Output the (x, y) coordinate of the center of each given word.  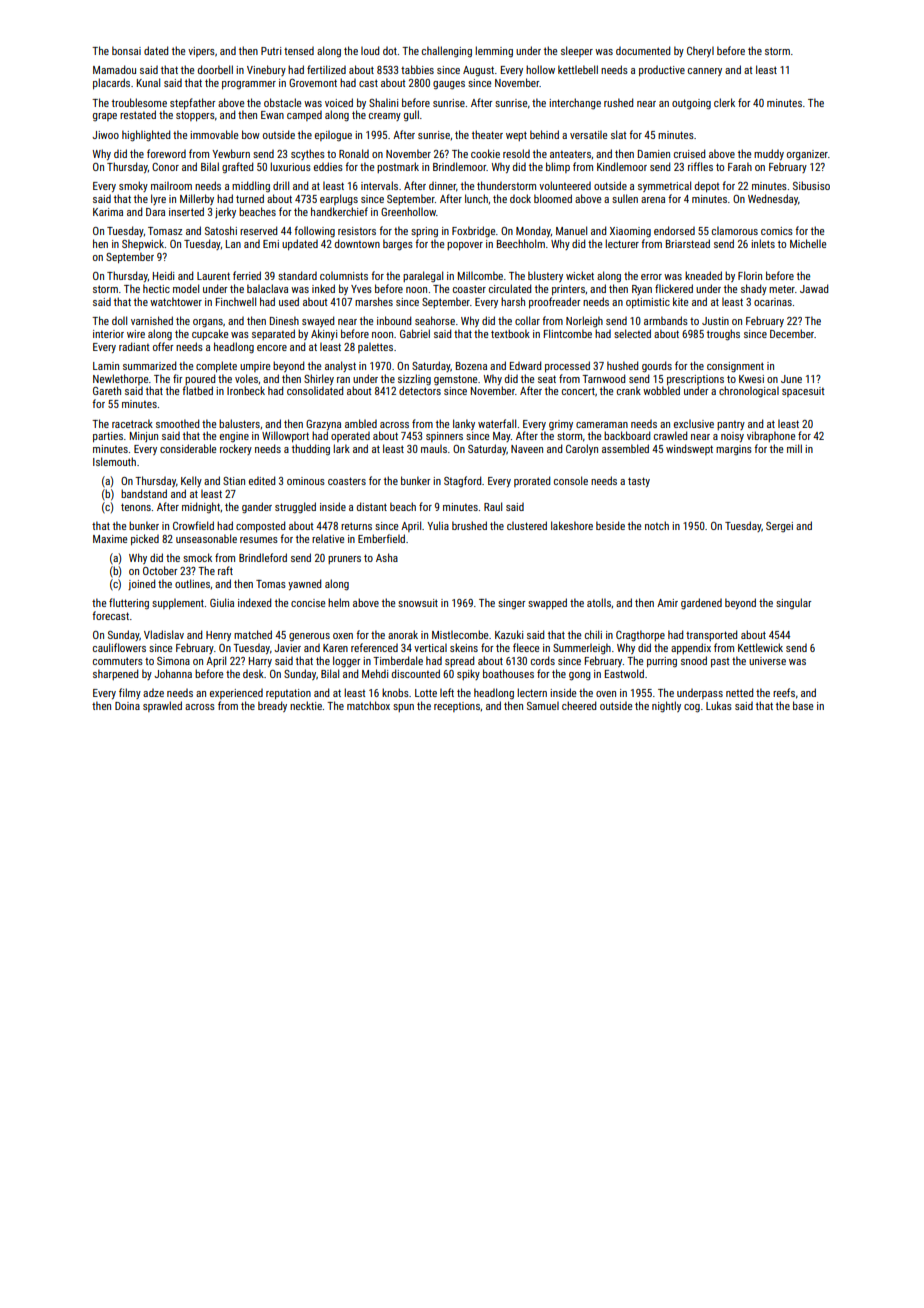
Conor (165, 167)
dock (520, 198)
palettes (375, 347)
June (791, 379)
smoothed (177, 423)
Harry (260, 662)
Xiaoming (630, 232)
